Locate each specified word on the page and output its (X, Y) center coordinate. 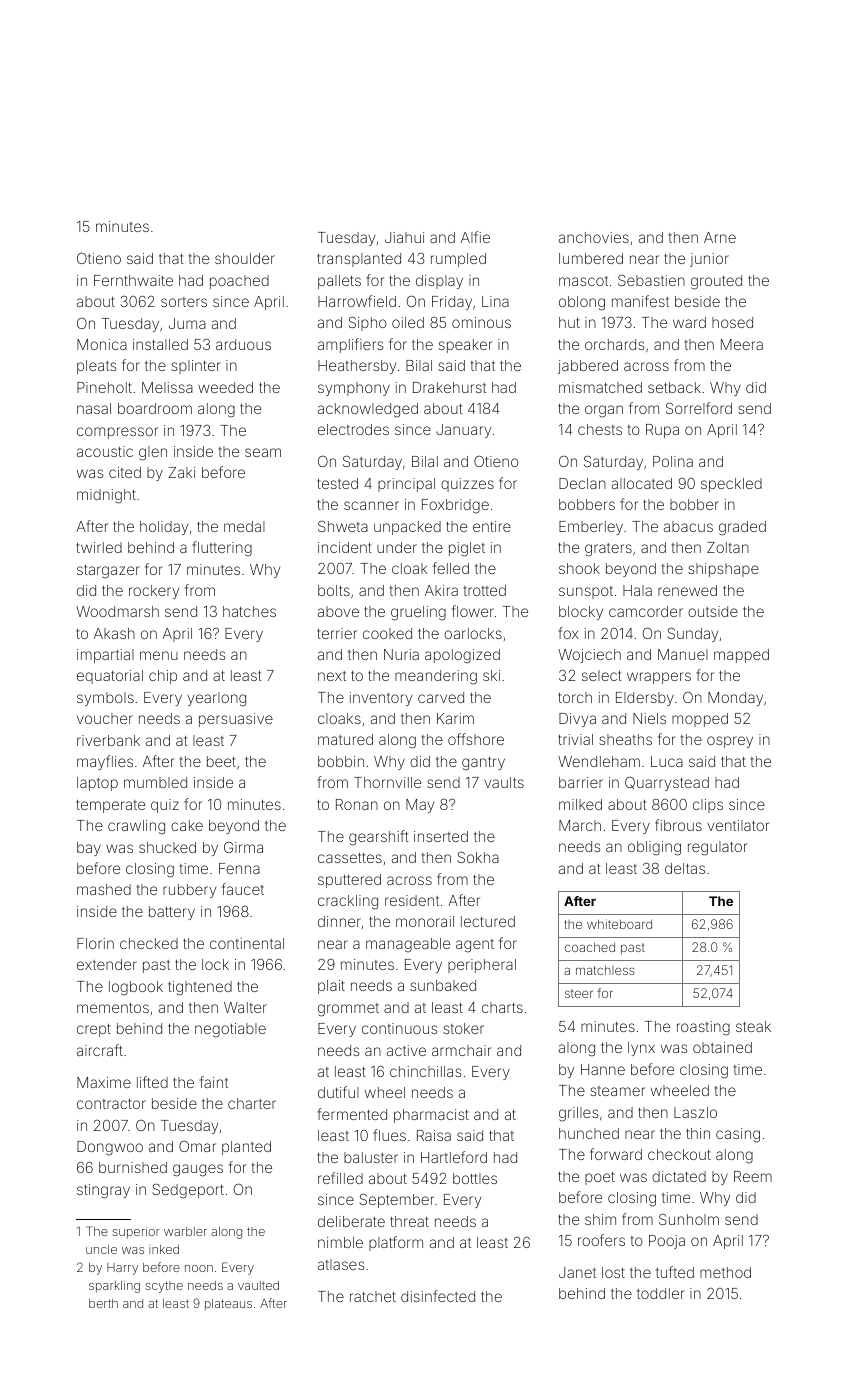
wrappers (659, 678)
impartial (105, 656)
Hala (637, 590)
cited (125, 472)
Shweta (343, 526)
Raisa (434, 1135)
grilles (578, 1114)
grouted (716, 282)
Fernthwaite (133, 280)
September (396, 1200)
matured (345, 739)
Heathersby (357, 367)
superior (136, 1233)
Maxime (104, 1082)
